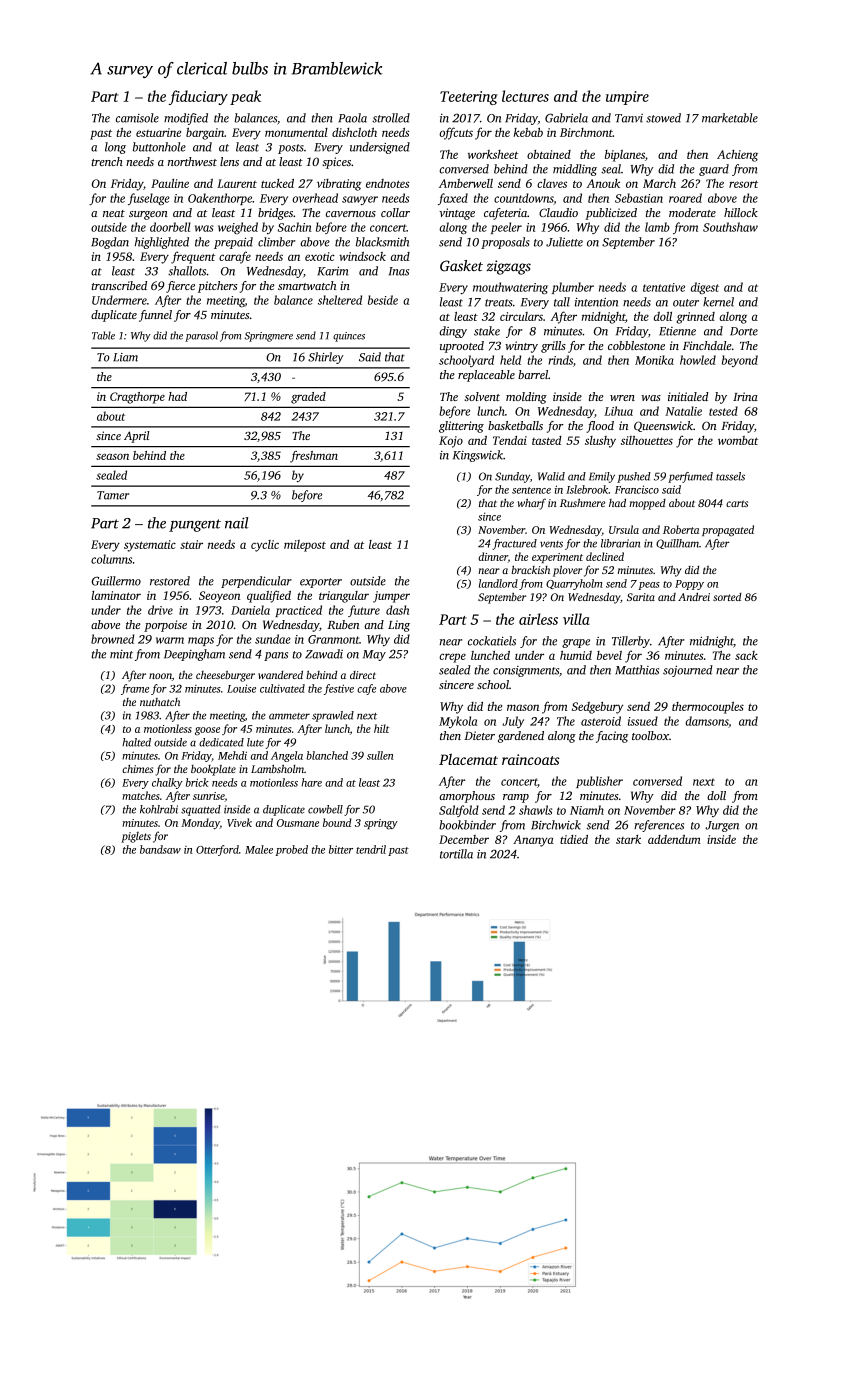 The height and width of the screenshot is (1400, 849). Describe the element at coordinates (730, 227) in the screenshot. I see `Southshaw` at that location.
